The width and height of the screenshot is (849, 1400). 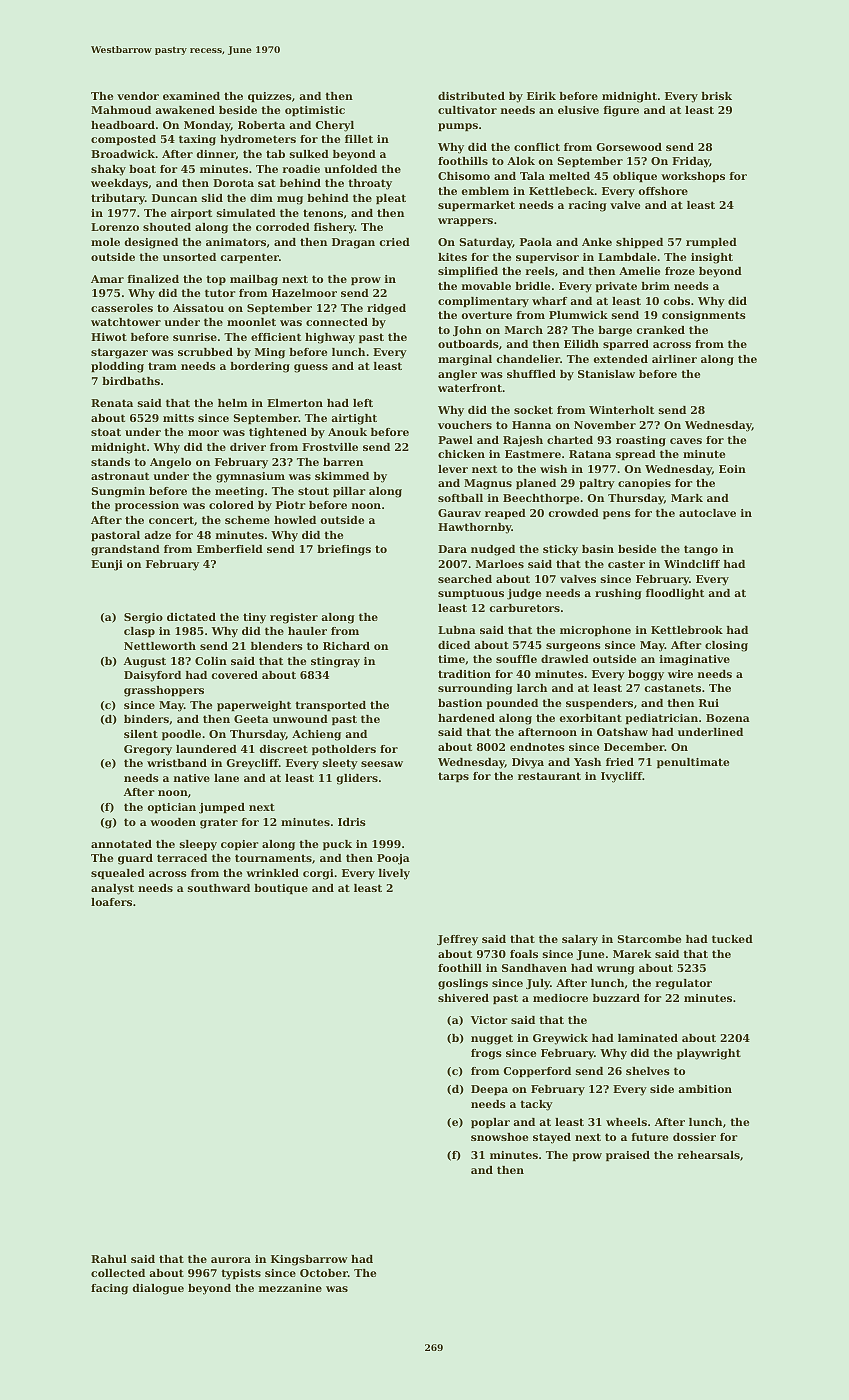 What do you see at coordinates (726, 646) in the screenshot?
I see `closing` at bounding box center [726, 646].
